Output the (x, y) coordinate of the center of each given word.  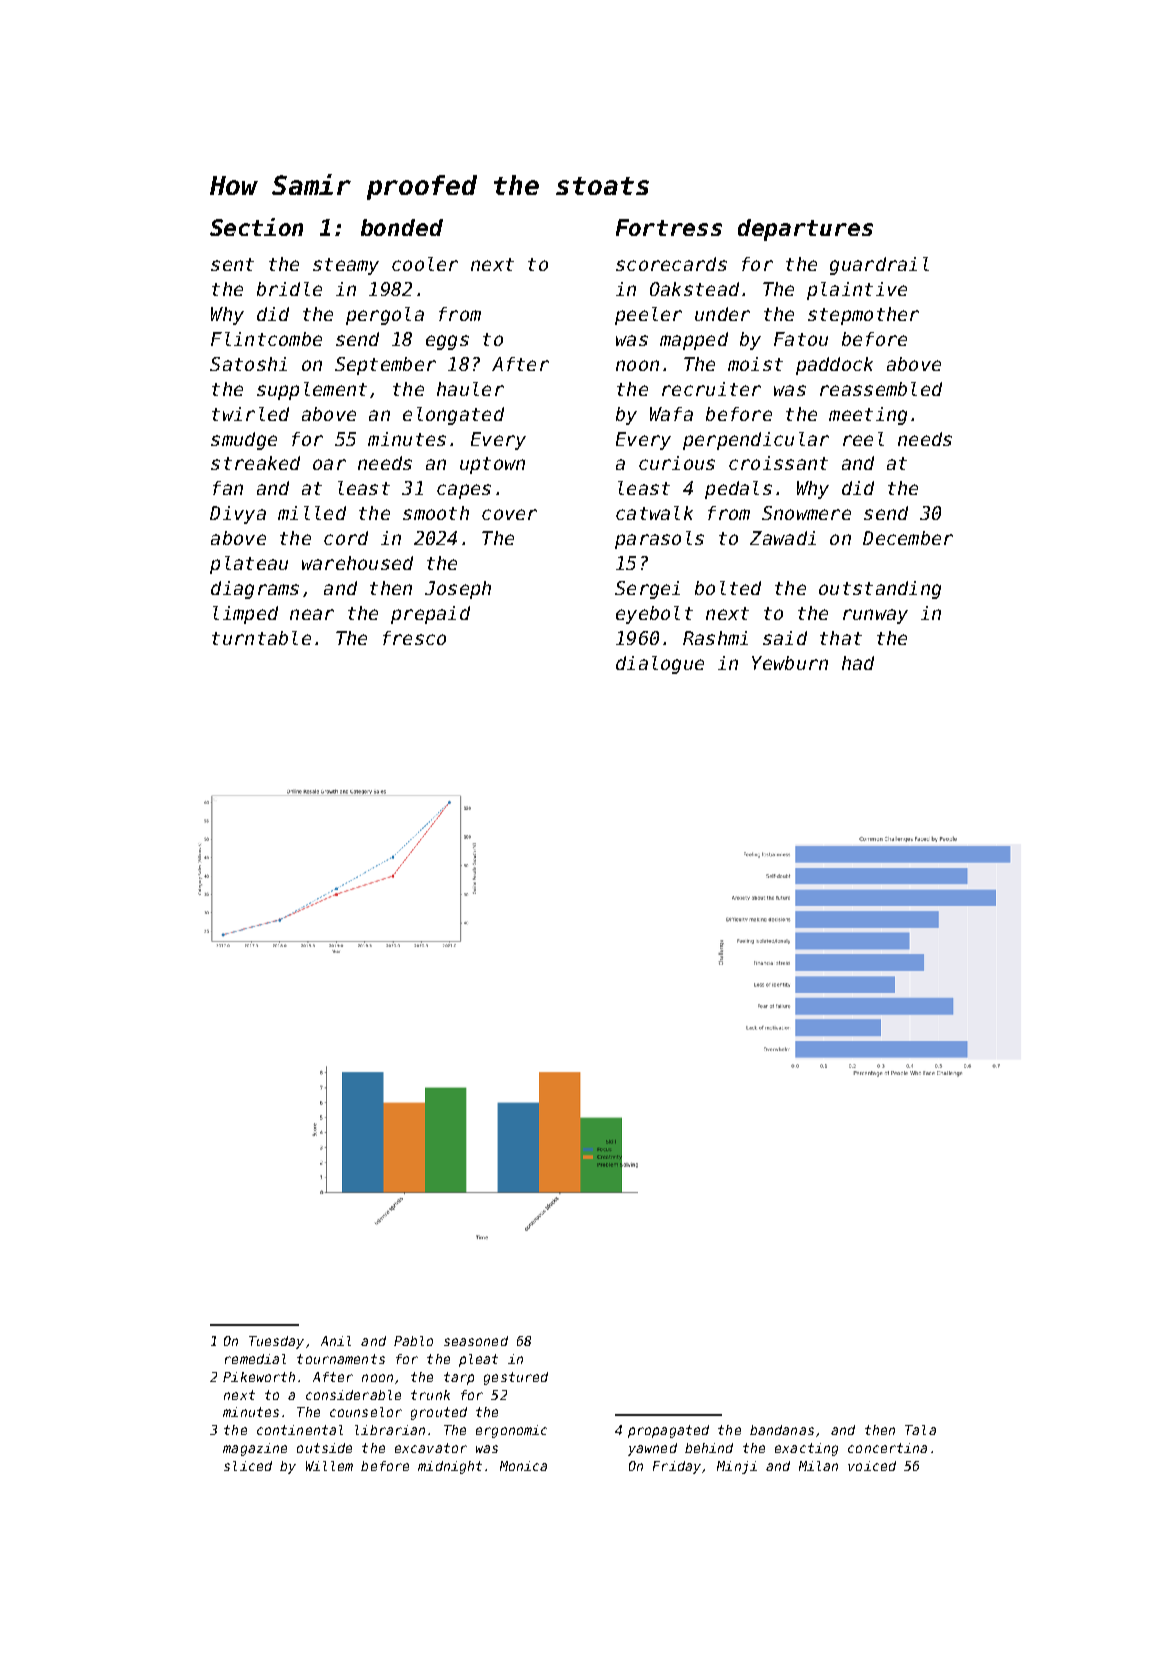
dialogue (660, 665)
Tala (920, 1430)
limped (245, 615)
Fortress (669, 227)
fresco (414, 638)
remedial (255, 1359)
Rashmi (715, 638)
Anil (336, 1341)
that (841, 638)
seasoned (476, 1341)
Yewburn (790, 663)
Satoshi (248, 364)
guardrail (879, 266)
